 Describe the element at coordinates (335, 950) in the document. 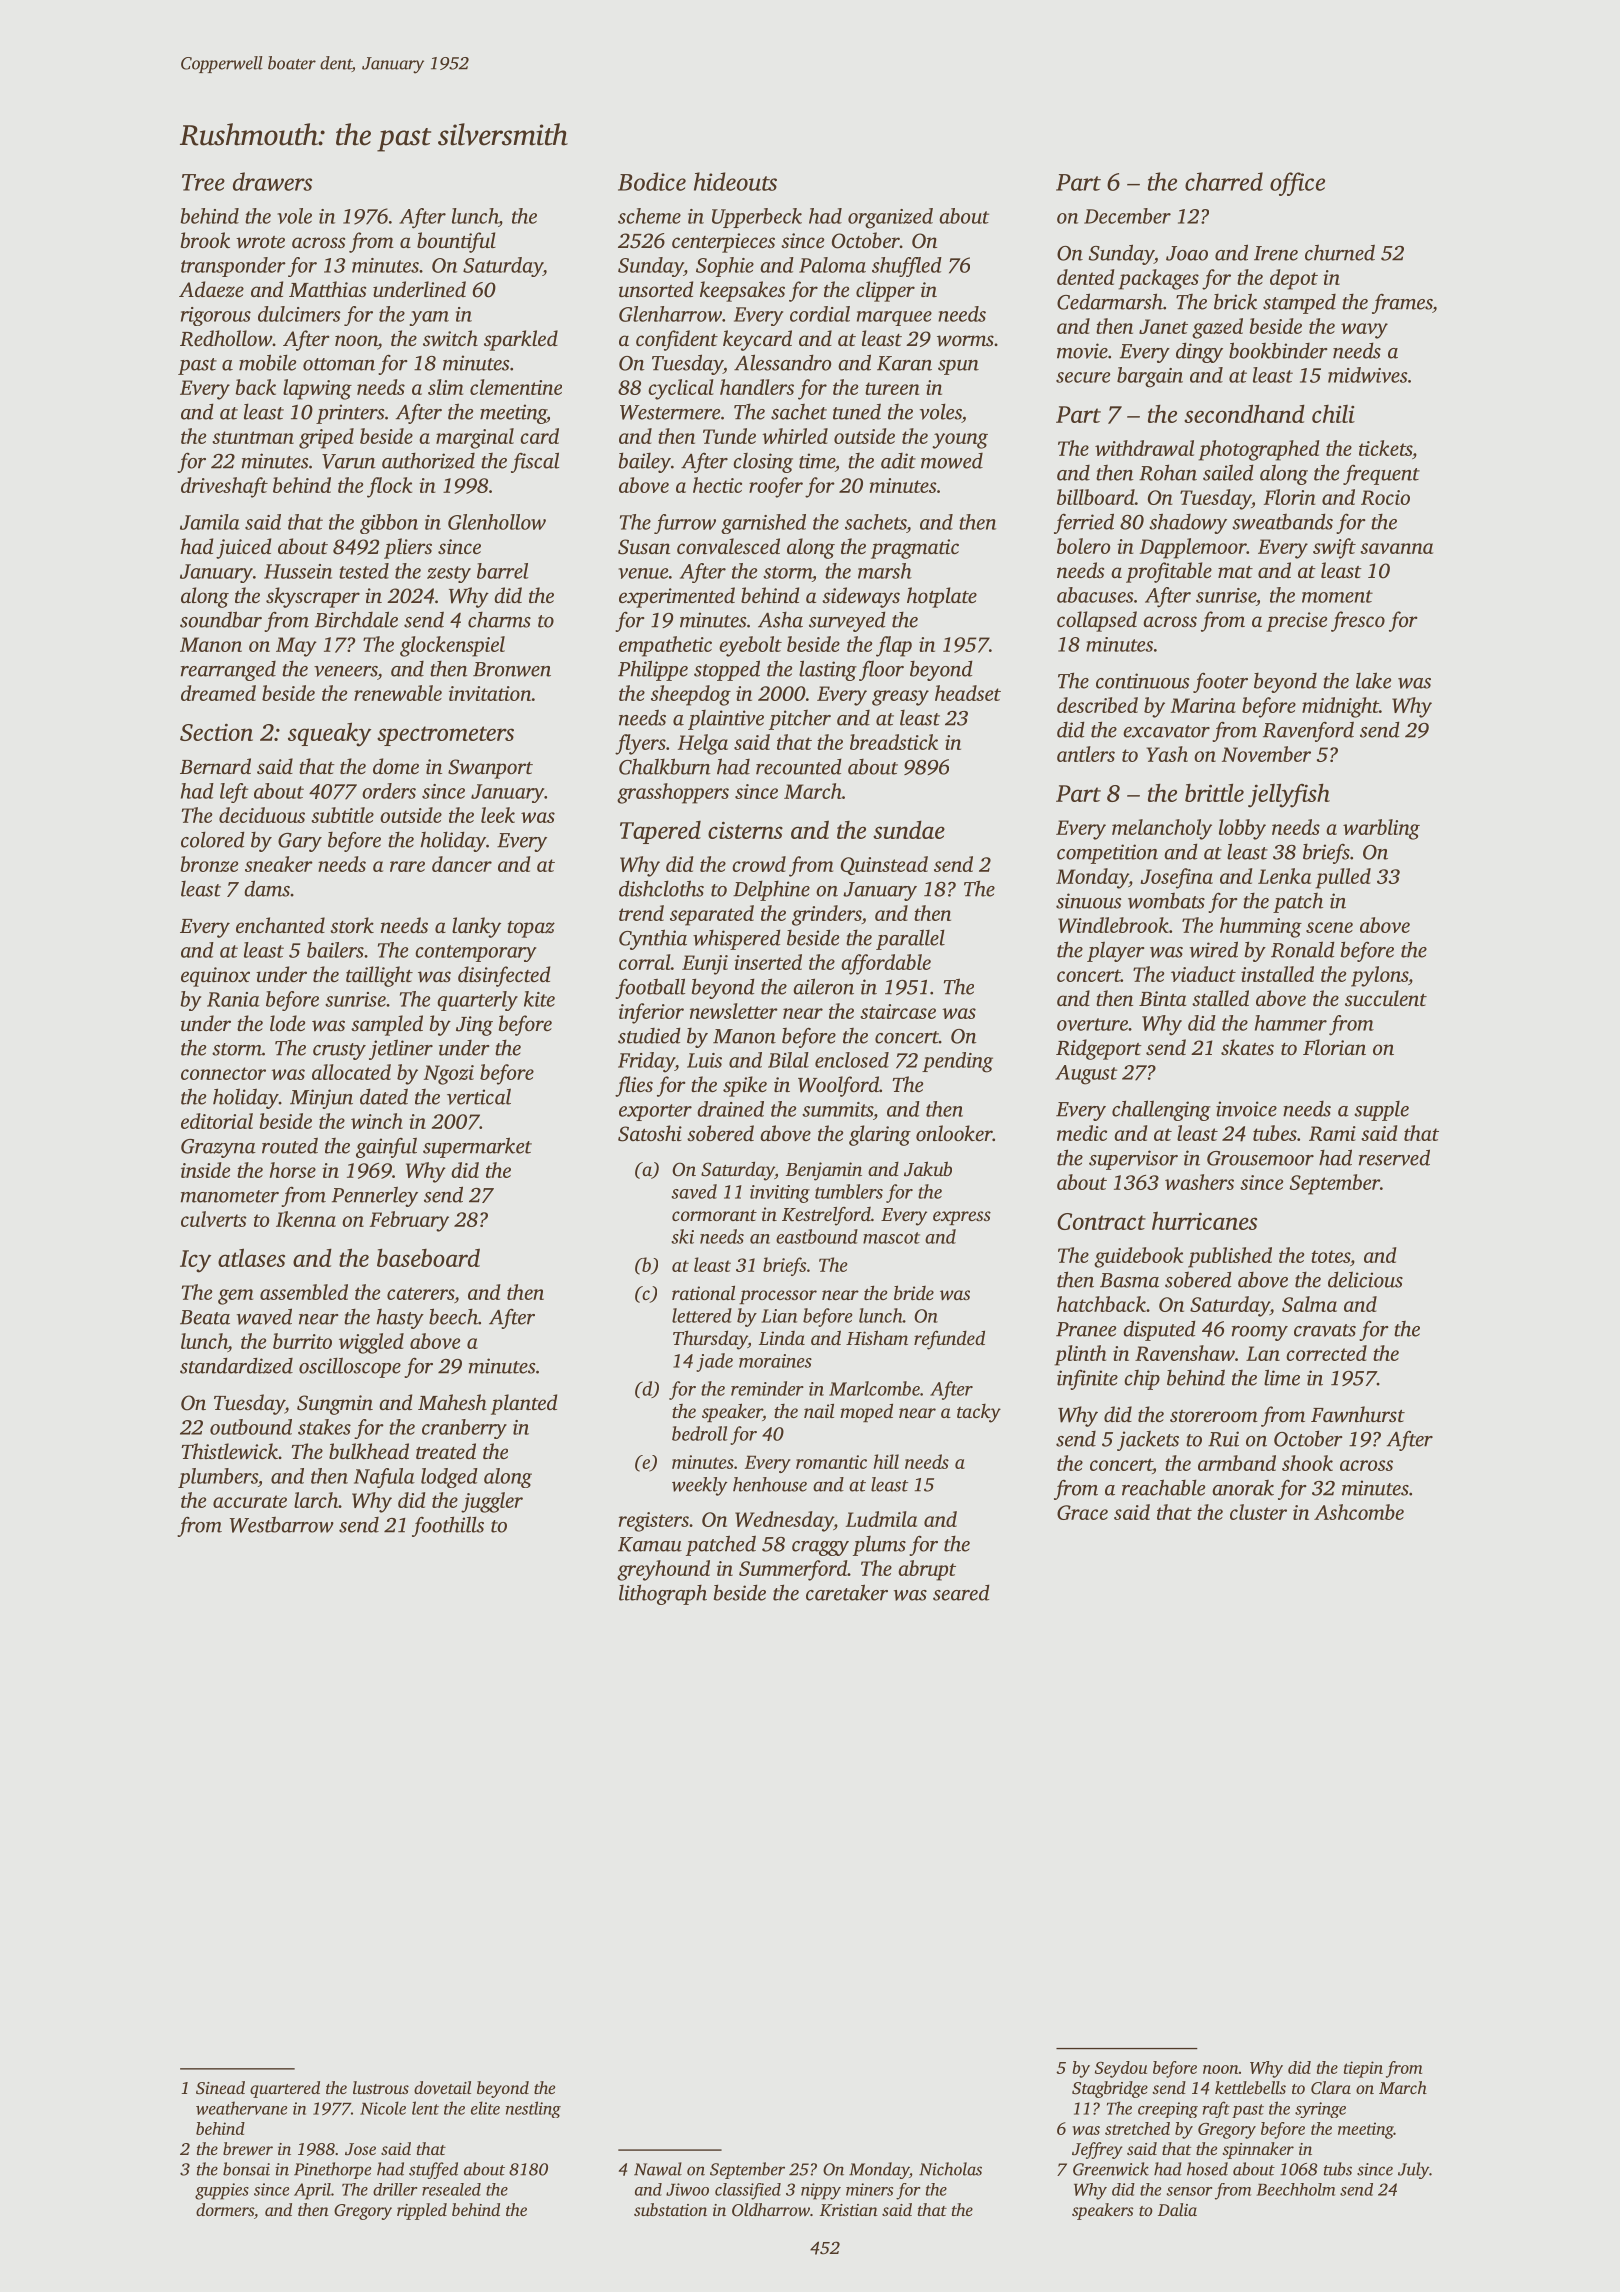

I see `bailers` at that location.
